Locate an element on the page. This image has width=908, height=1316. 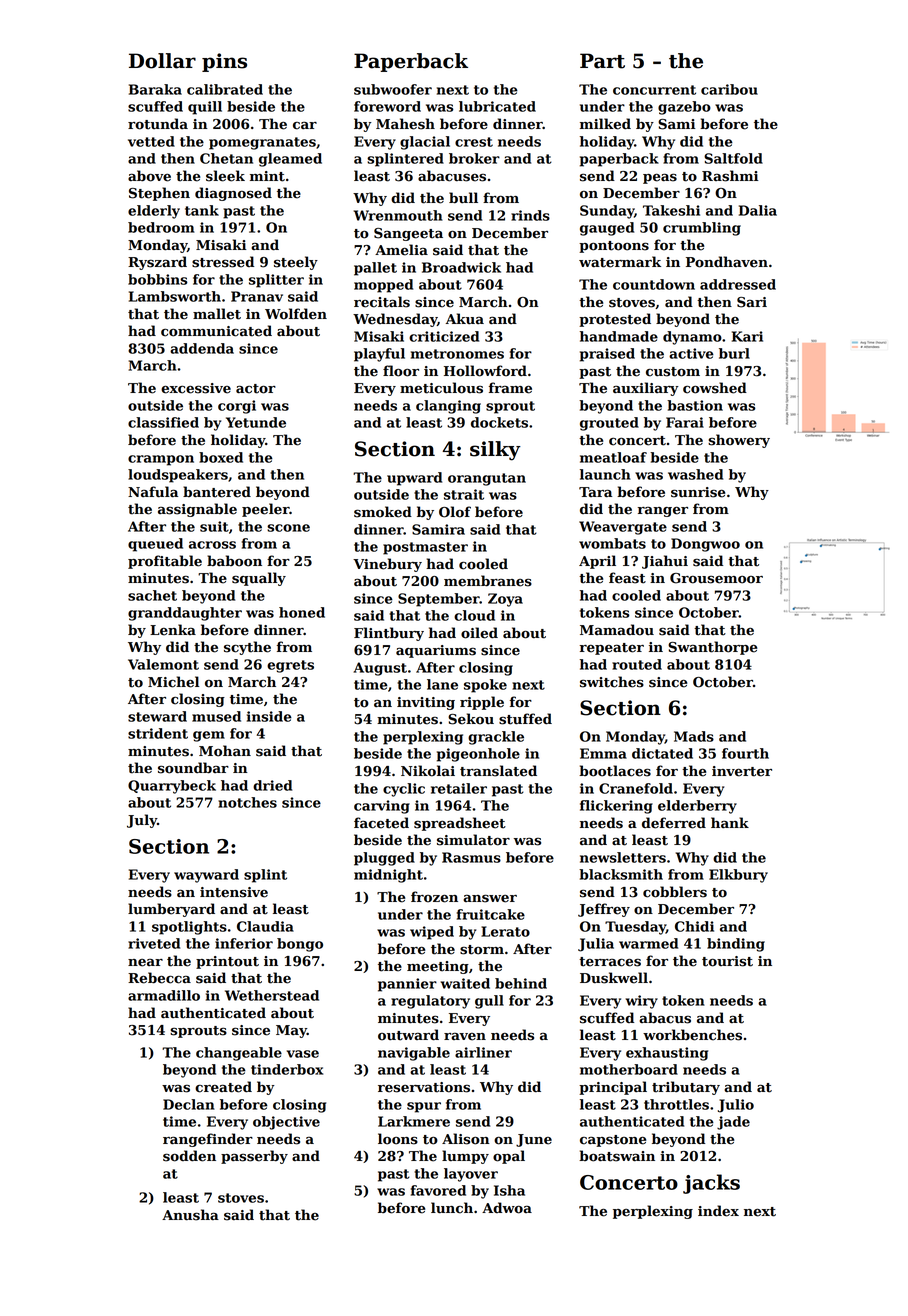
Chidi is located at coordinates (694, 926).
